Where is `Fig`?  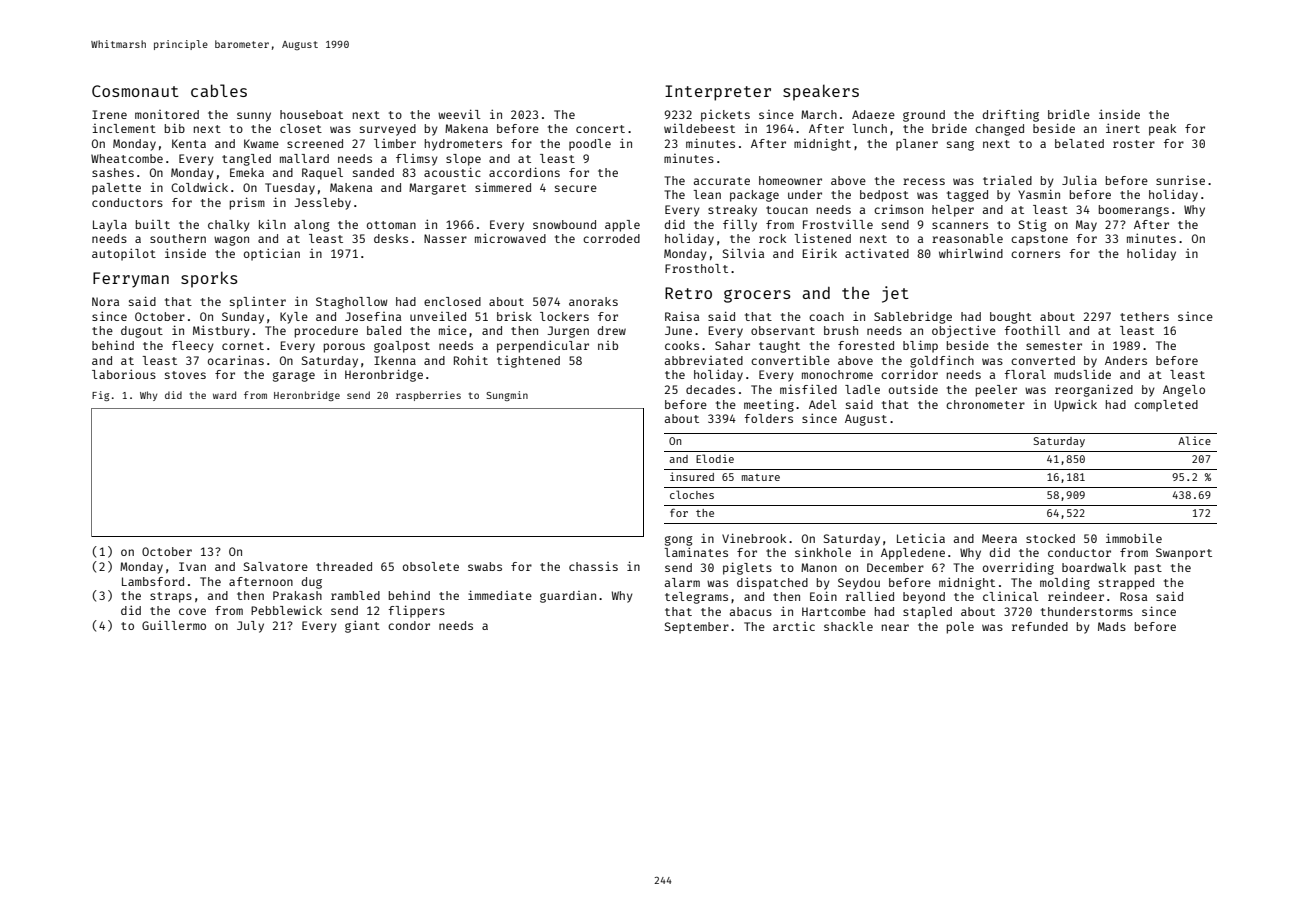 Fig is located at coordinates (100, 396).
